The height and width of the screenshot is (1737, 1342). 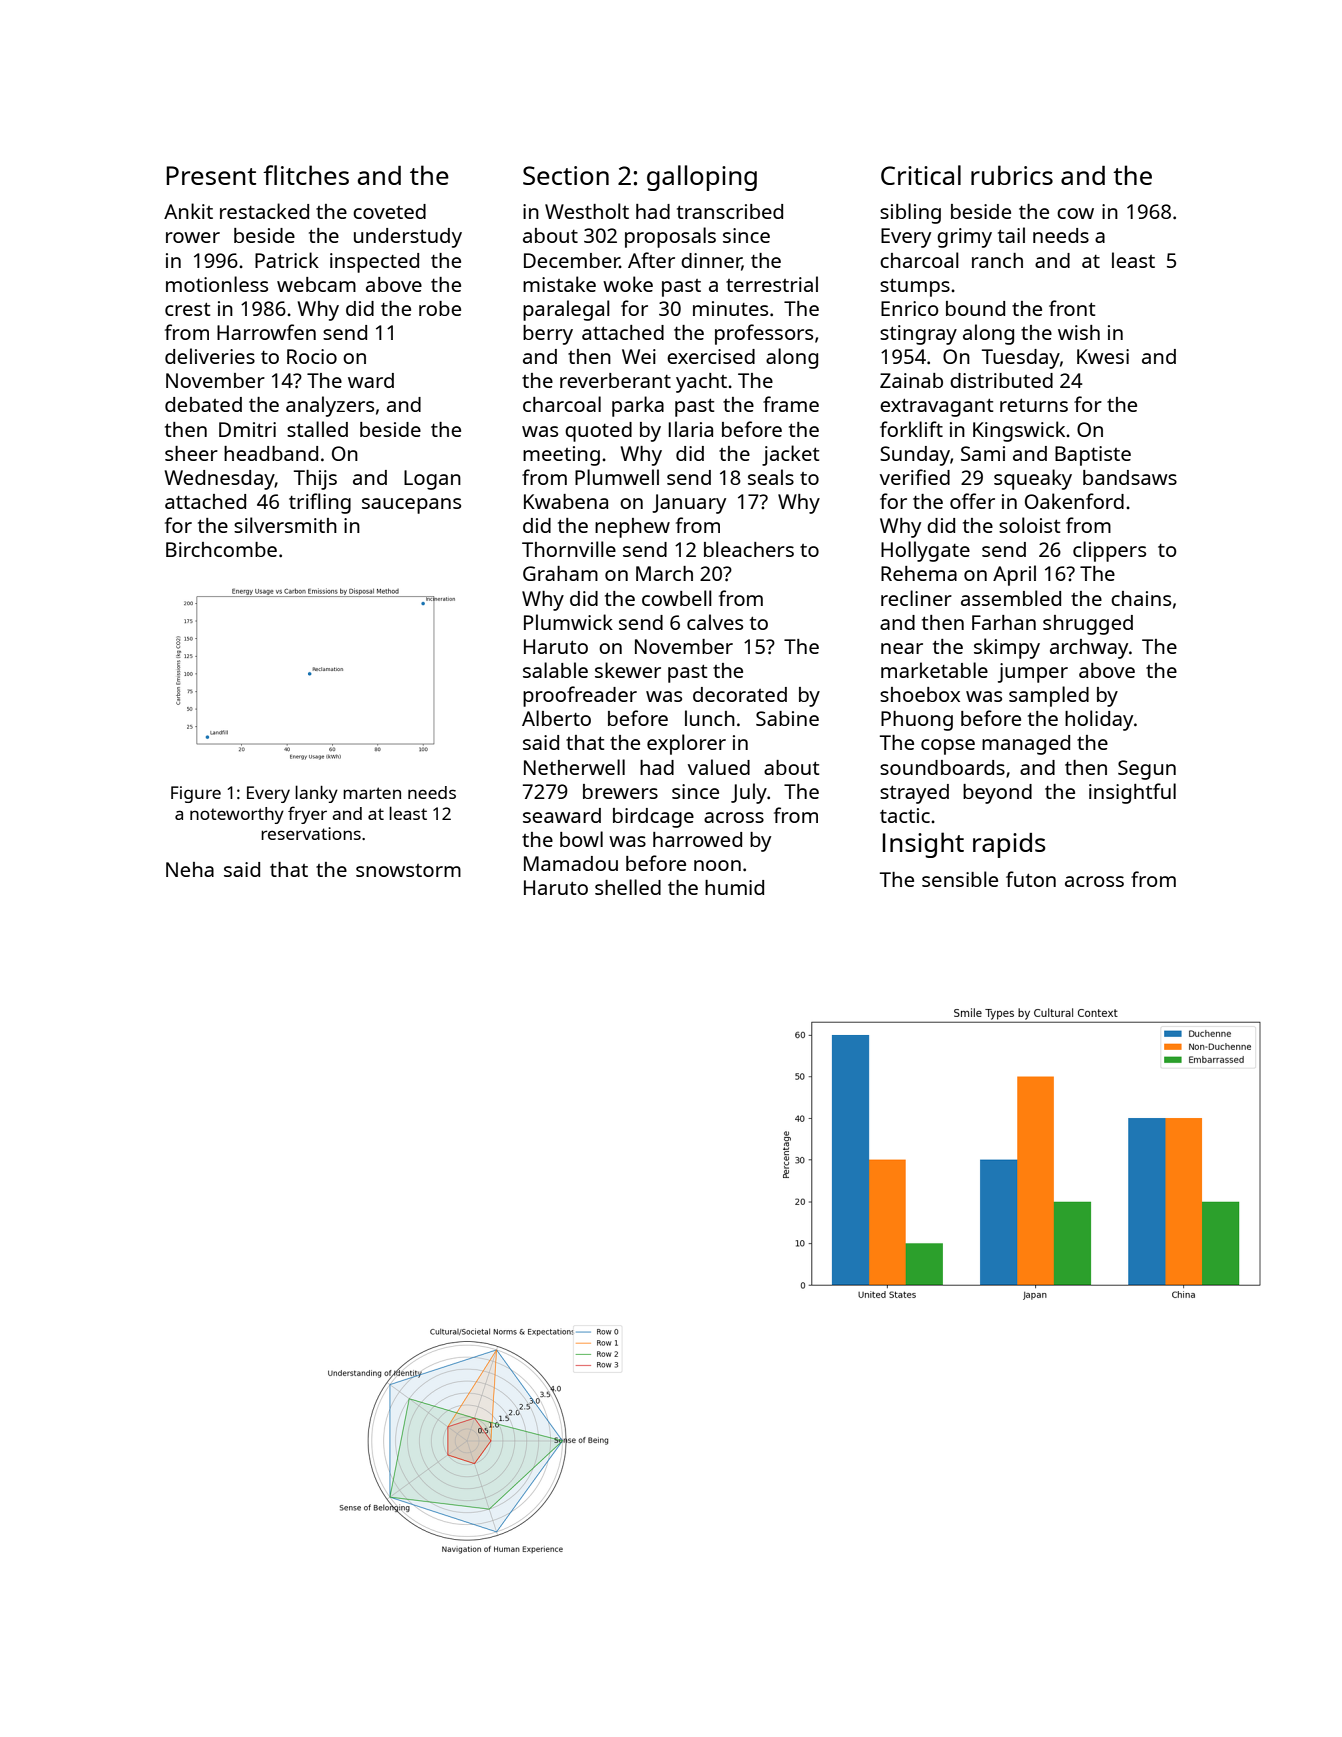 What do you see at coordinates (1012, 175) in the screenshot?
I see `rubrics` at bounding box center [1012, 175].
